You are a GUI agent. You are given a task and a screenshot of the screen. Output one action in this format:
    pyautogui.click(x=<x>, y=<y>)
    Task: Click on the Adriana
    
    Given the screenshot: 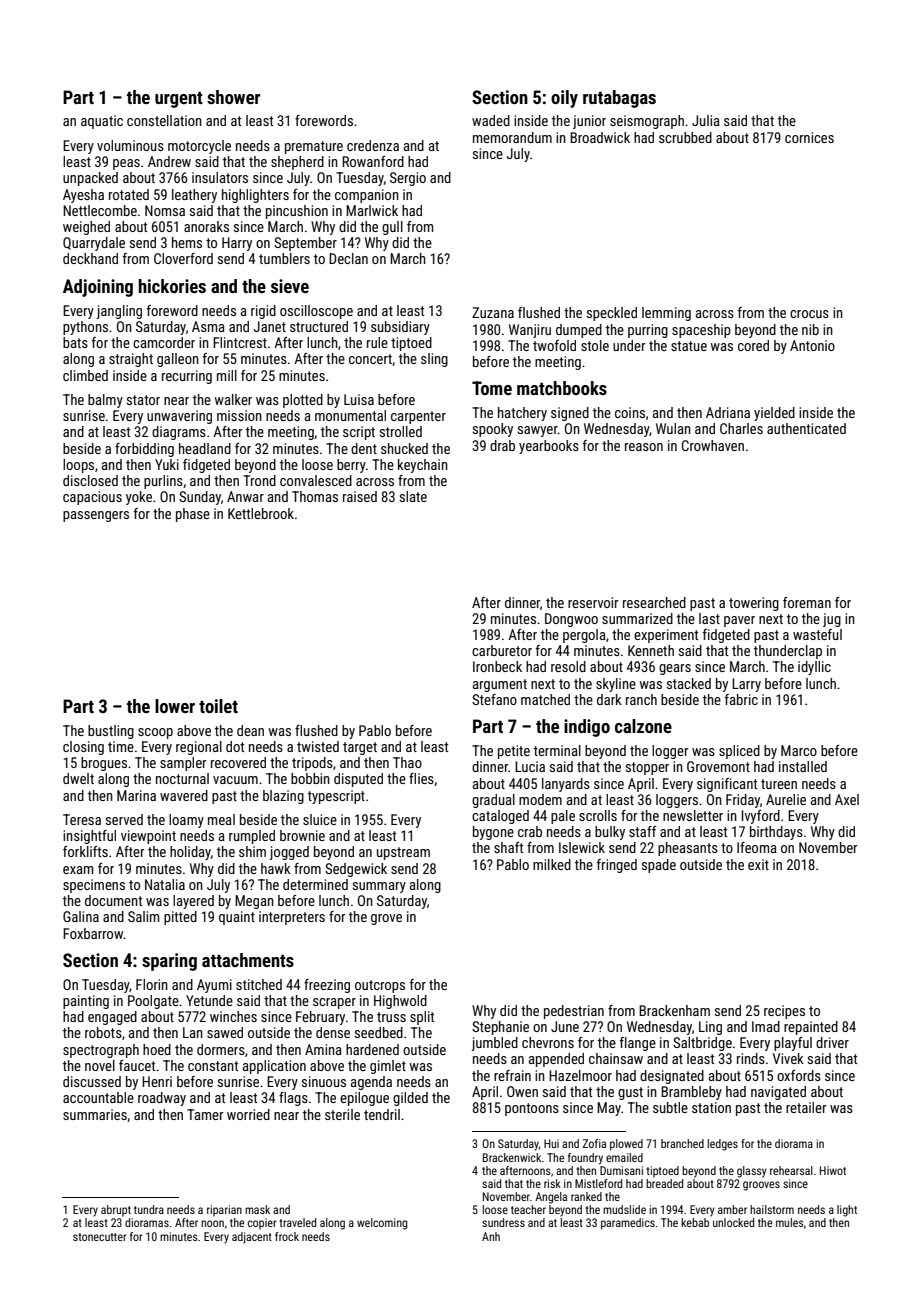 What is the action you would take?
    pyautogui.click(x=728, y=412)
